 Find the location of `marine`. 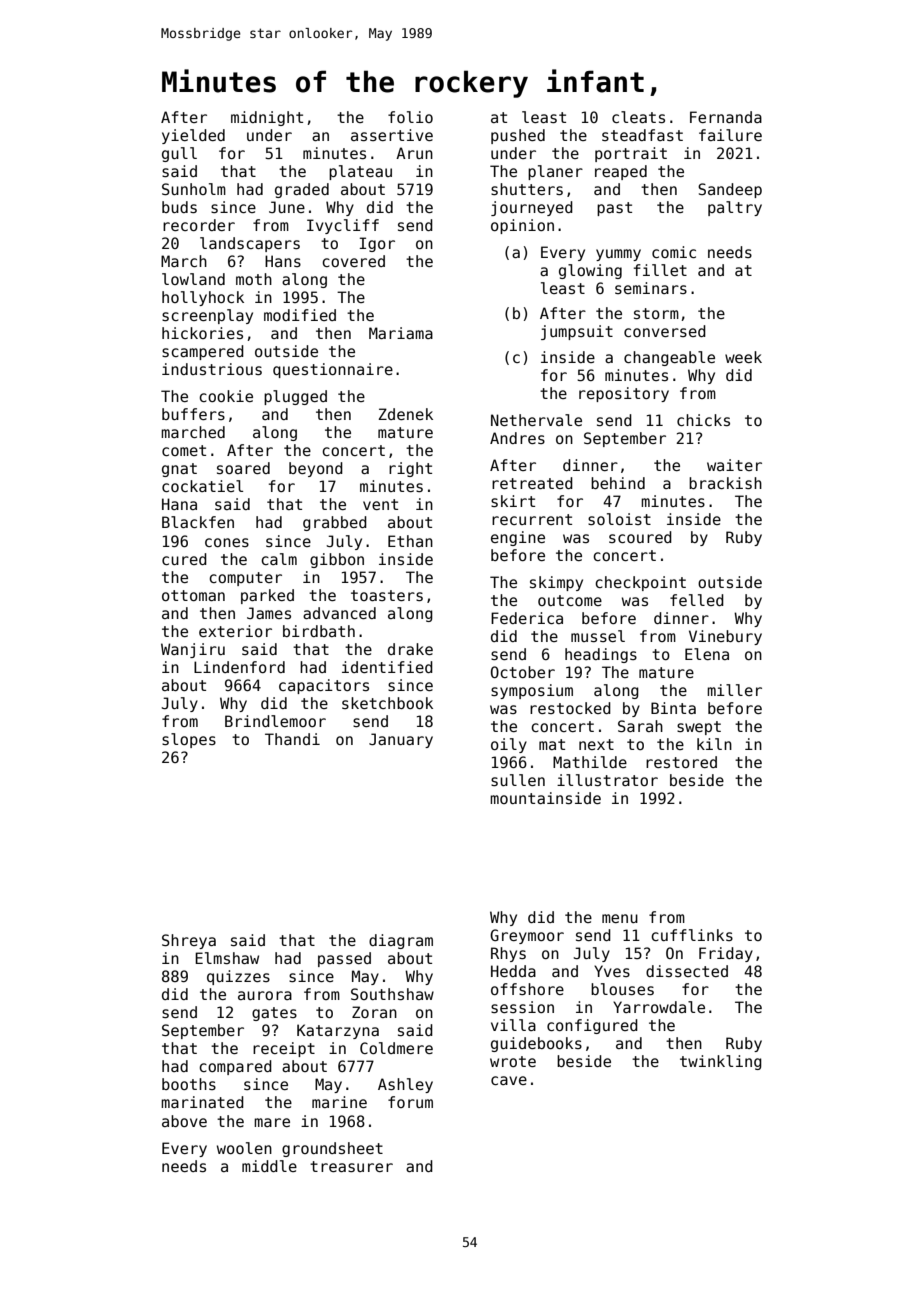

marine is located at coordinates (339, 1102).
